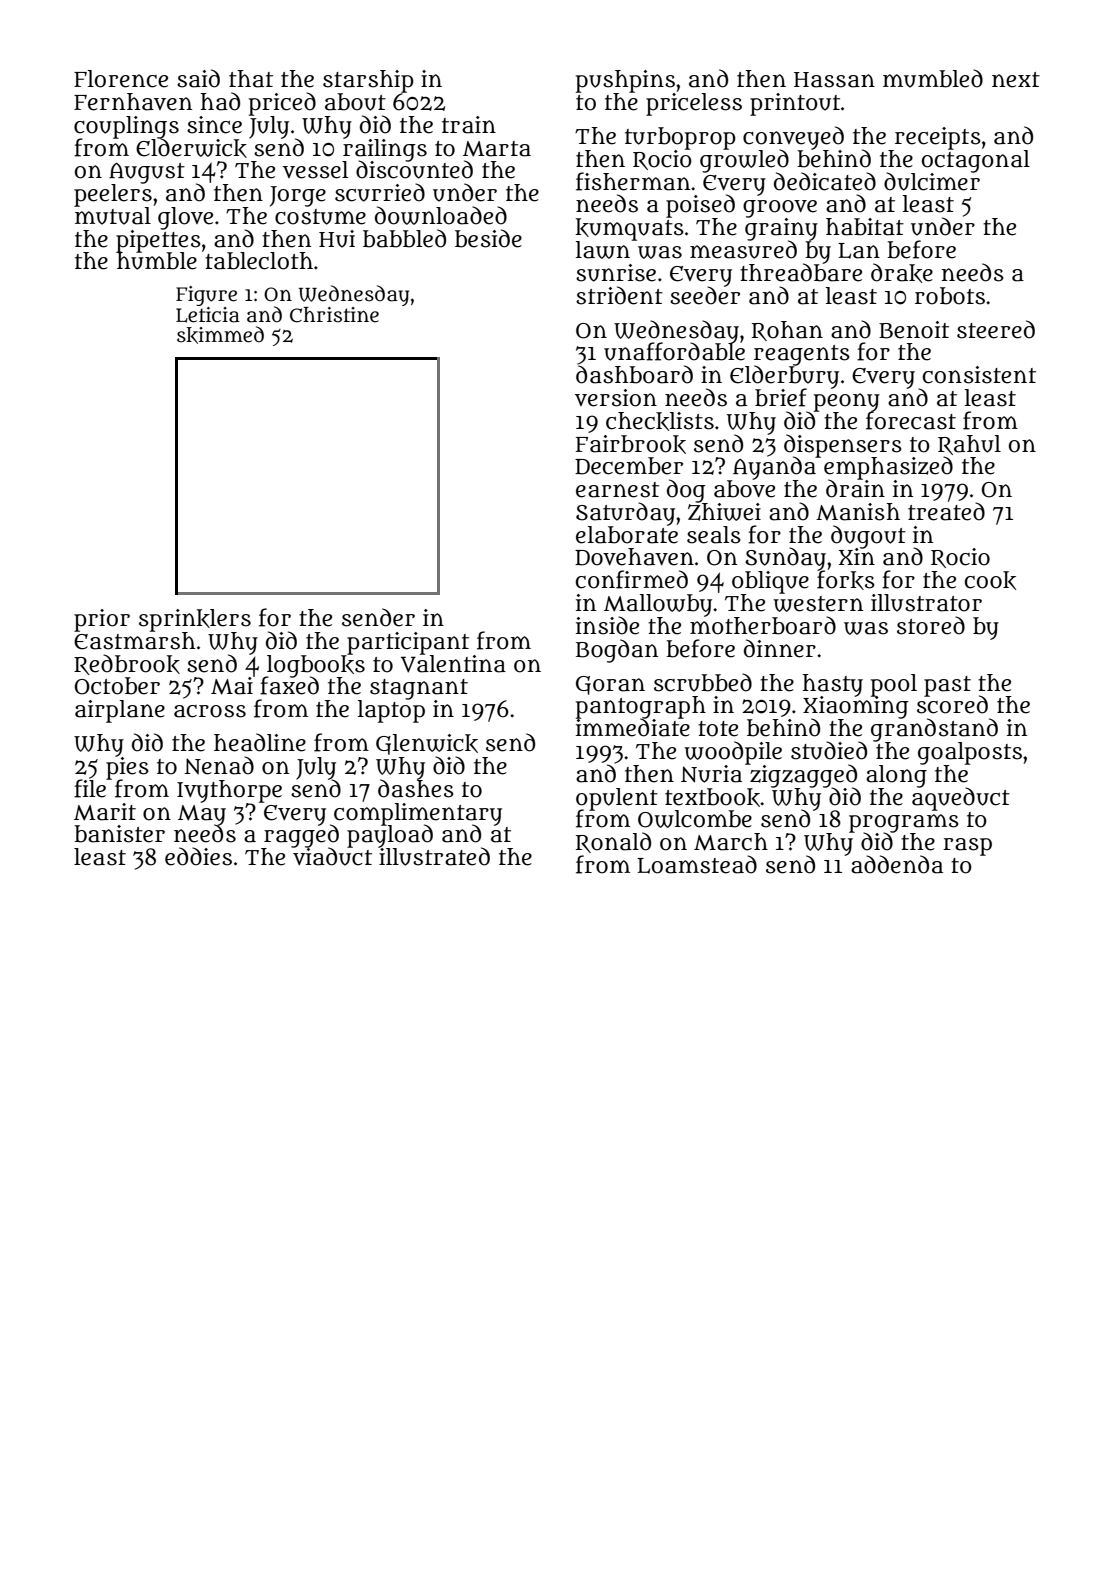 The height and width of the page is (1587, 1117). Describe the element at coordinates (952, 705) in the page. I see `scored` at that location.
